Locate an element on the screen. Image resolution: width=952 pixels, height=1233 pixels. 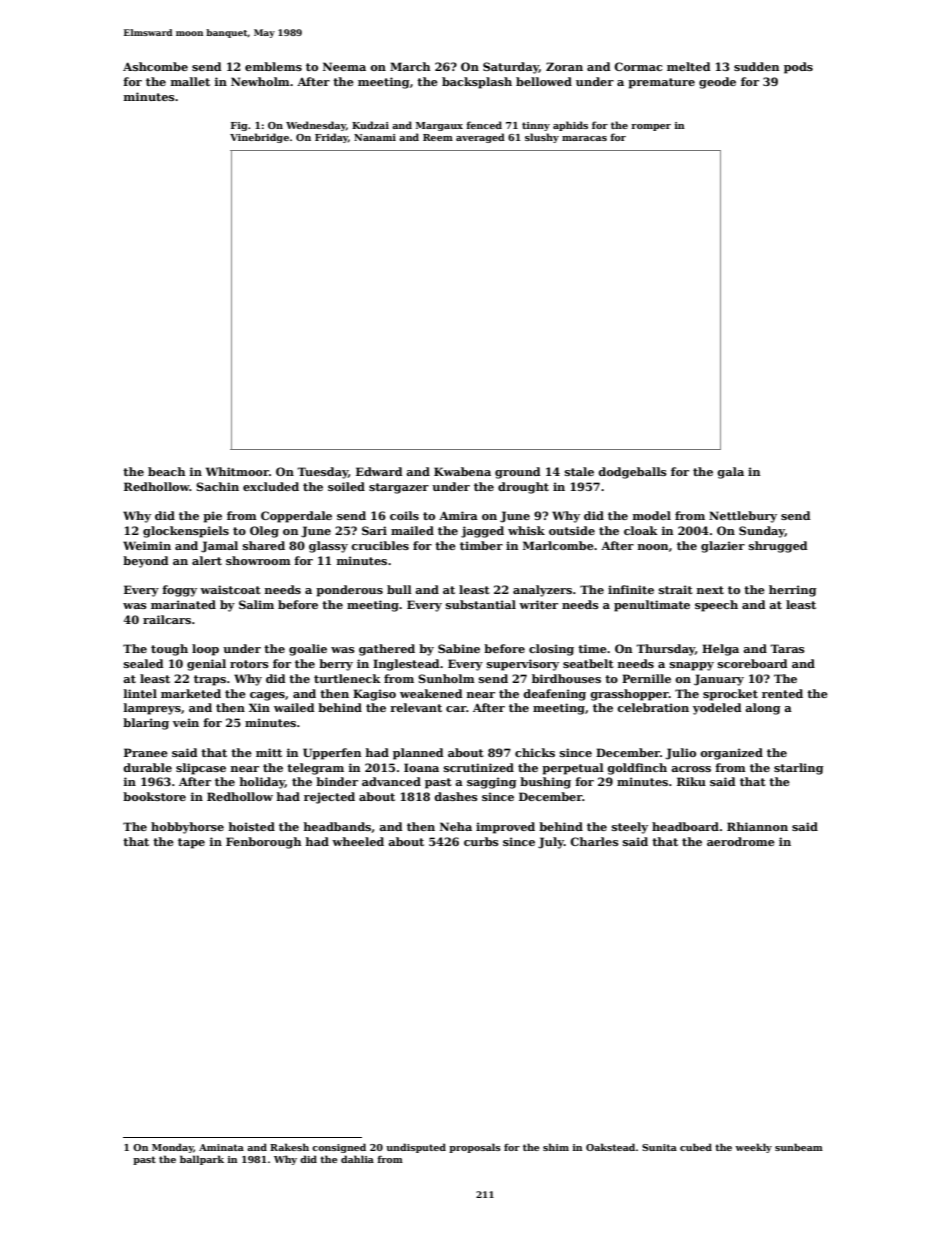
proposals is located at coordinates (475, 1148).
